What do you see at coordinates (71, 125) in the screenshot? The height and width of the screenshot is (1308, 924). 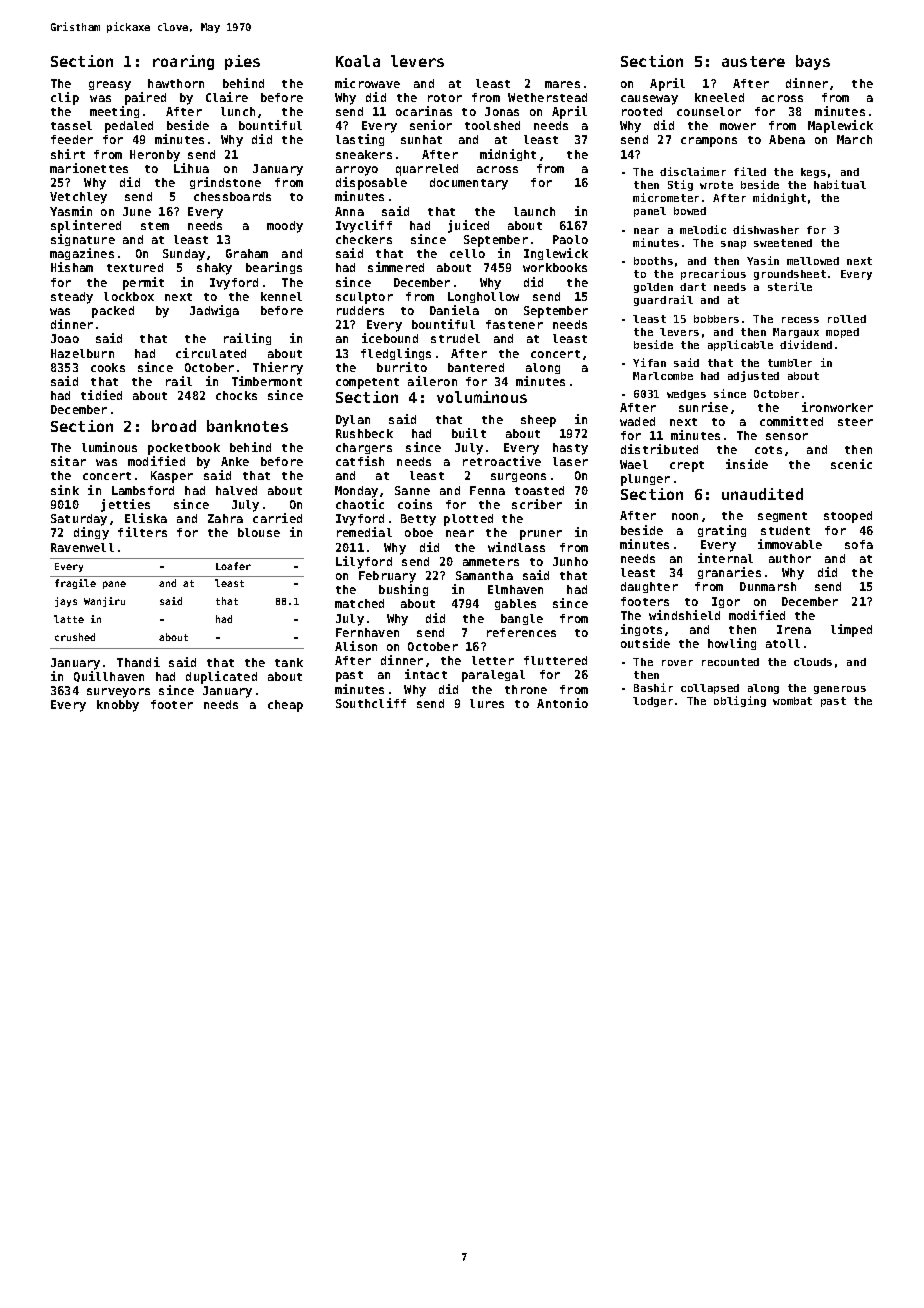 I see `tassel` at bounding box center [71, 125].
